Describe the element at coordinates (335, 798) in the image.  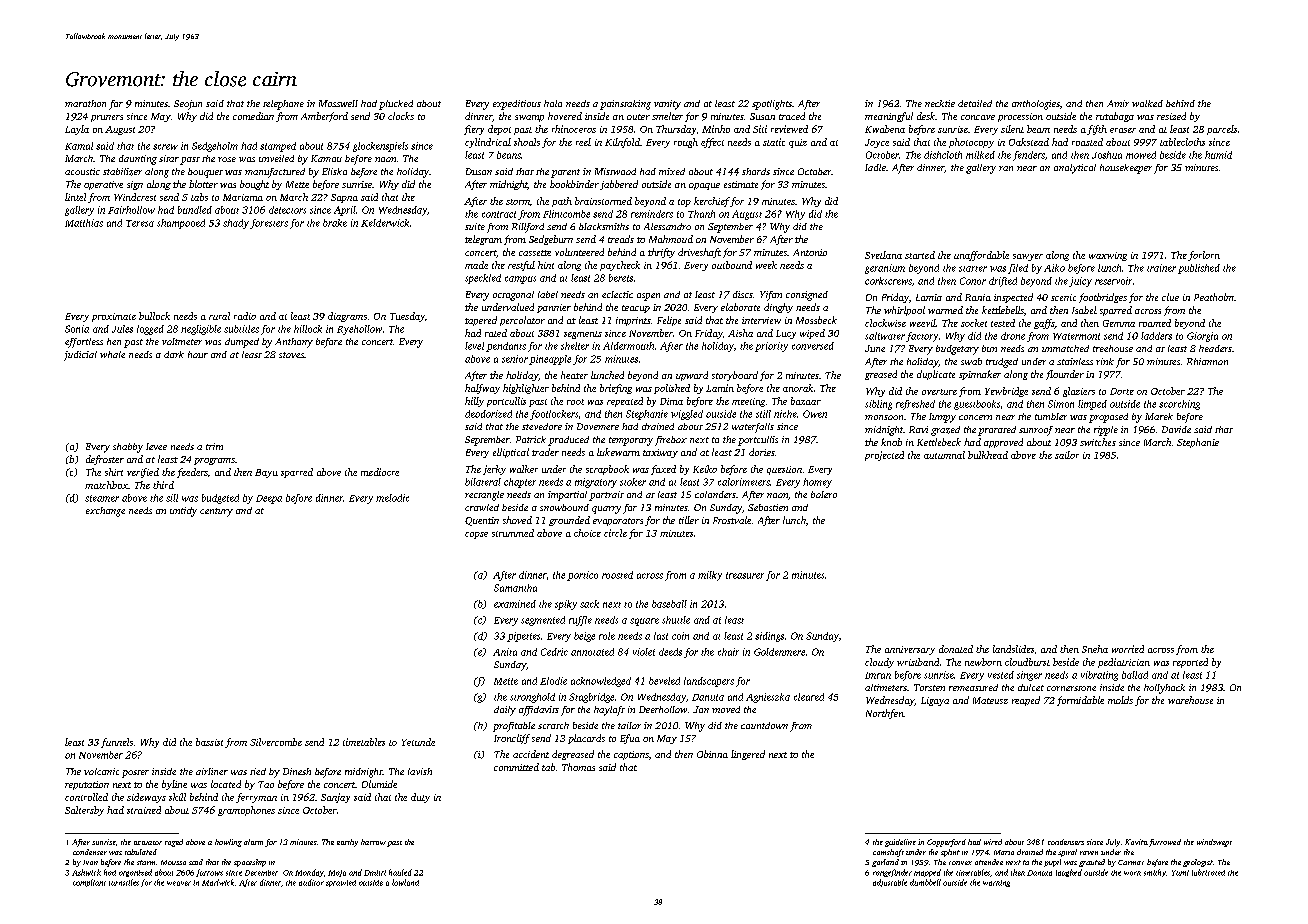
I see `Sanjay` at that location.
